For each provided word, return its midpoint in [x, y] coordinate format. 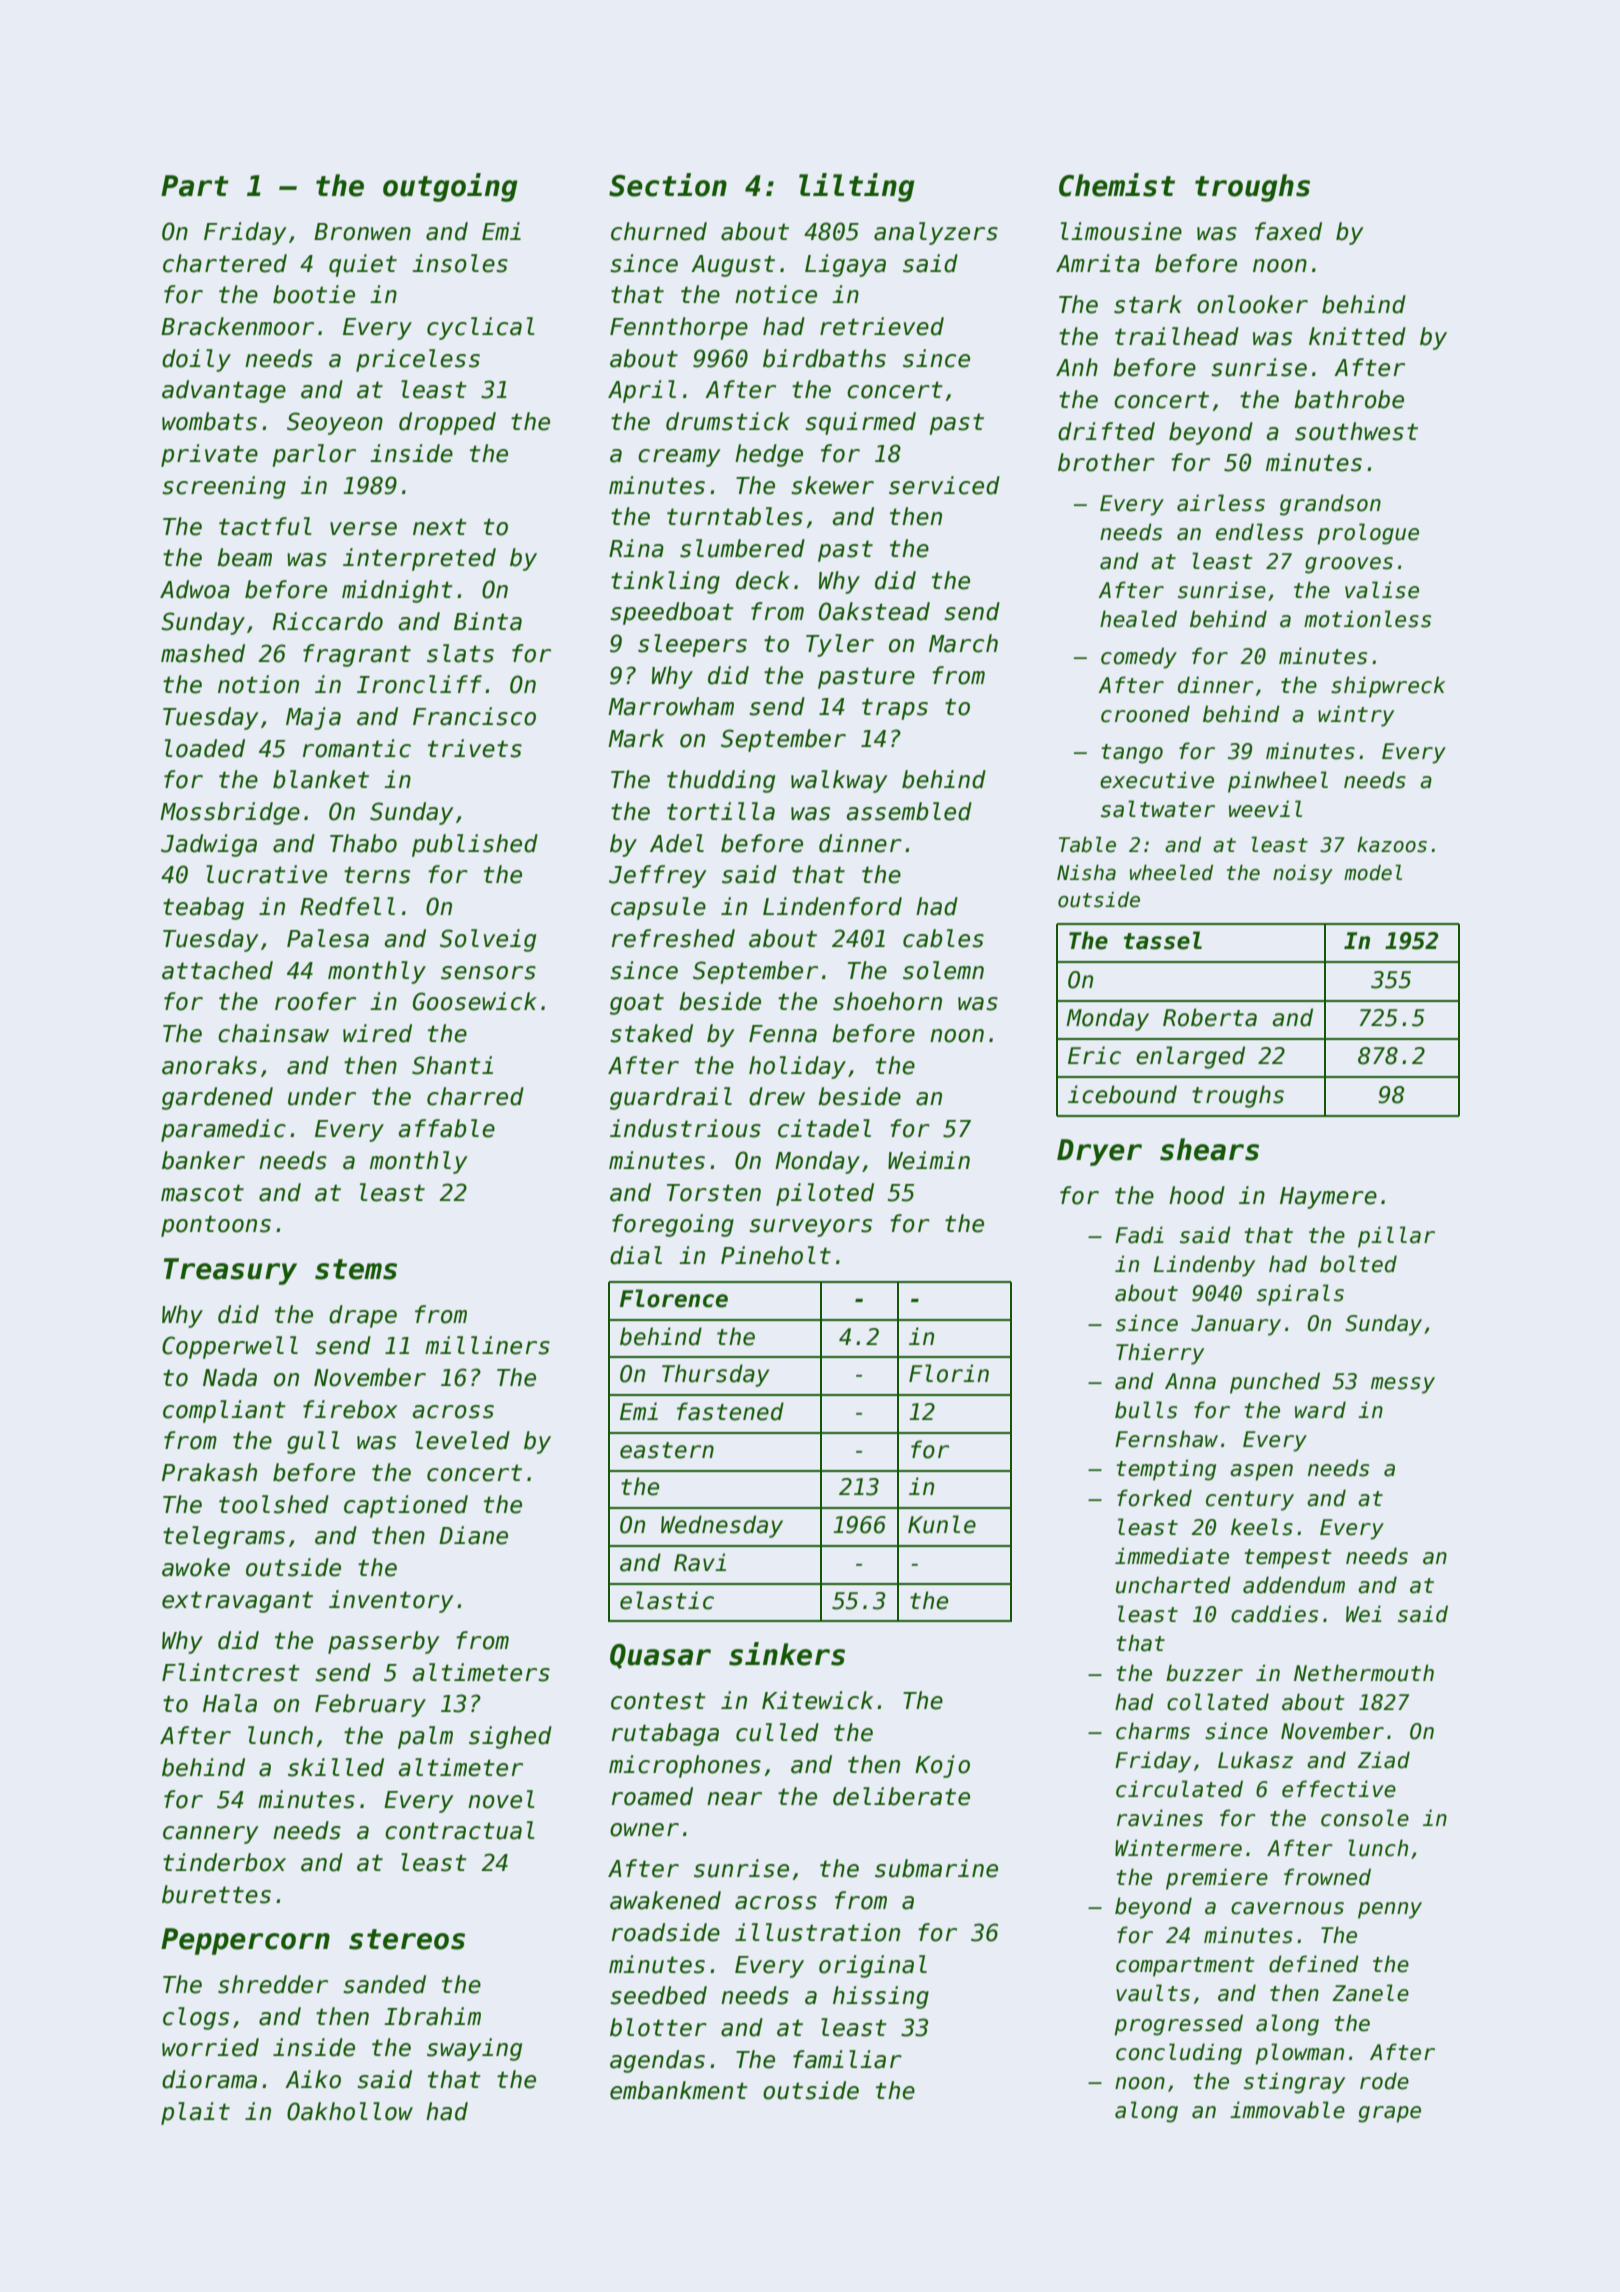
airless [1221, 503]
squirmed [860, 423]
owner [644, 1830]
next [440, 527]
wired [377, 1033]
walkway [839, 781]
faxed [1288, 231]
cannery [211, 1835]
